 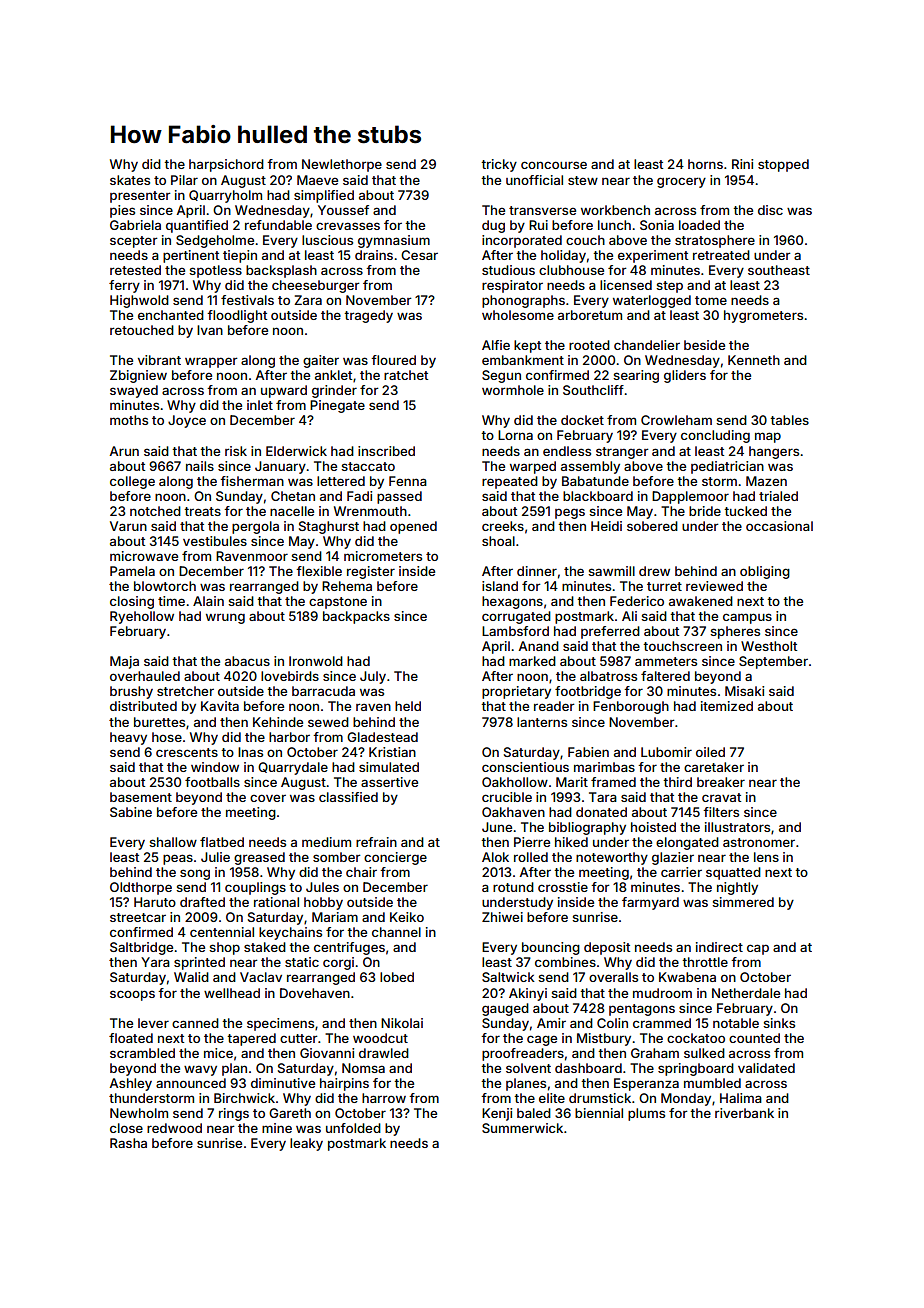 I want to click on Newlethorpe, so click(x=342, y=165).
